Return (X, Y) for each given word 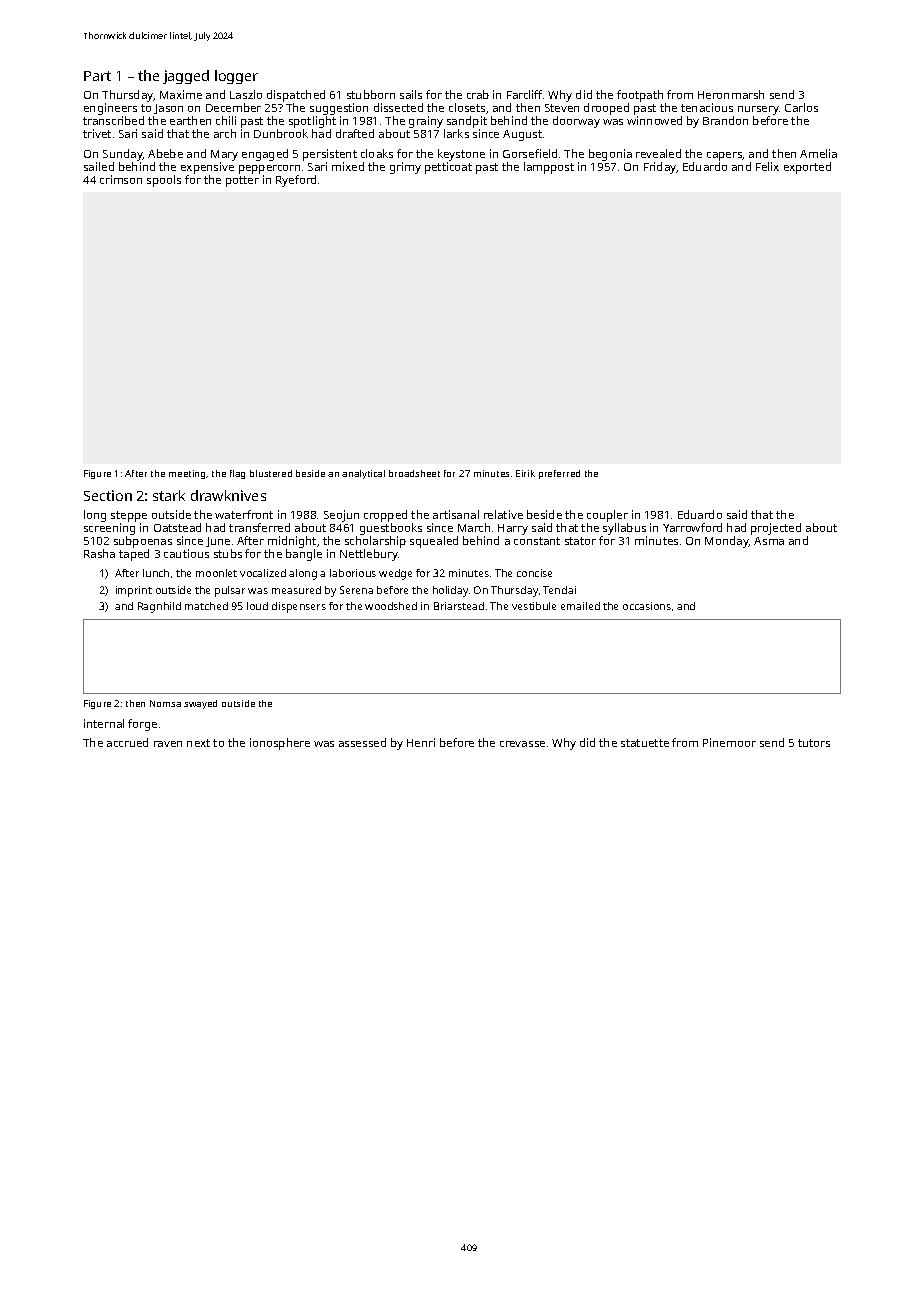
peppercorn (269, 169)
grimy (405, 168)
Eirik (525, 473)
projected (776, 529)
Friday (660, 168)
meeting (188, 474)
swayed (200, 704)
